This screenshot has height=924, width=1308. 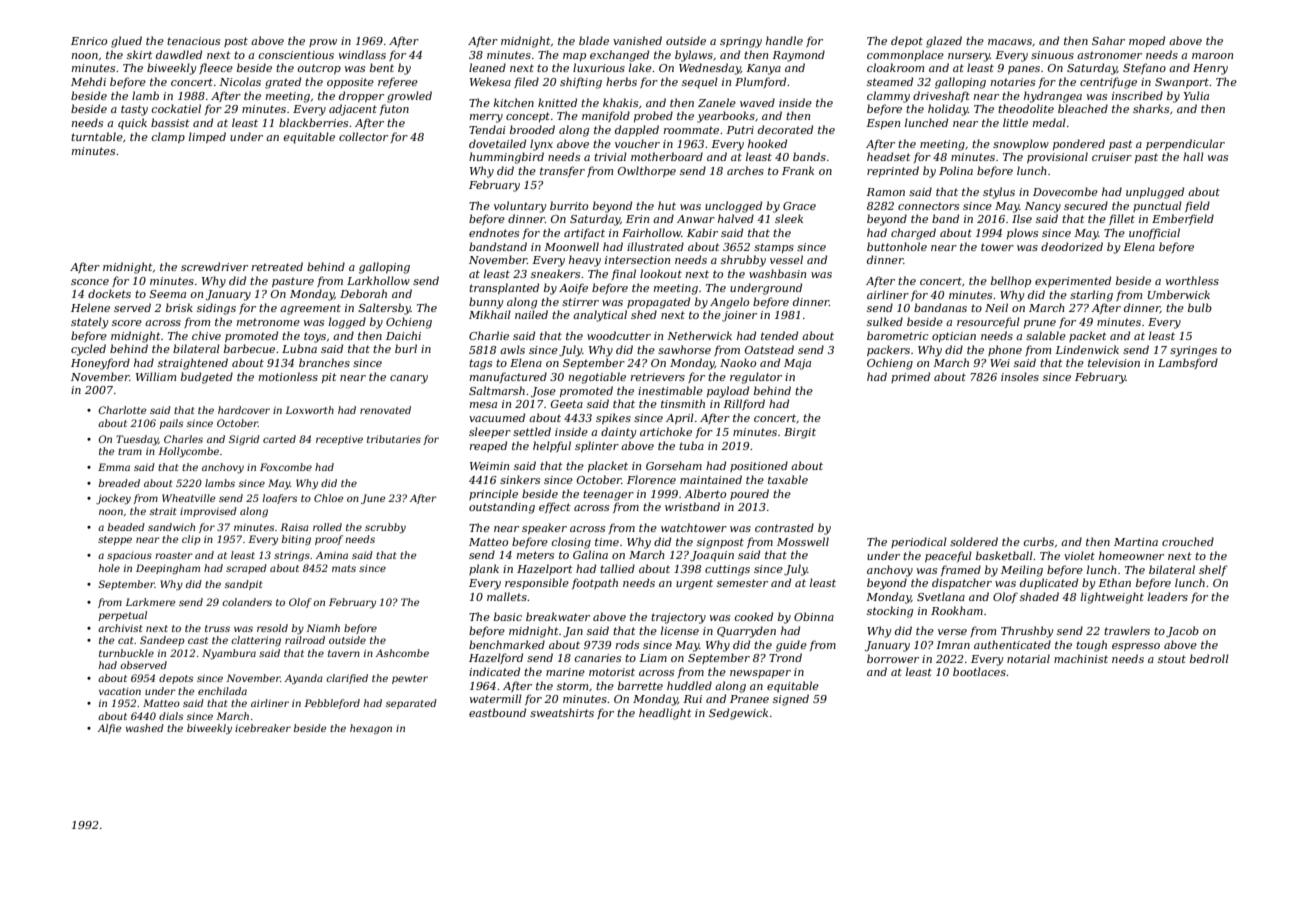 I want to click on Sedgewick, so click(x=738, y=714).
